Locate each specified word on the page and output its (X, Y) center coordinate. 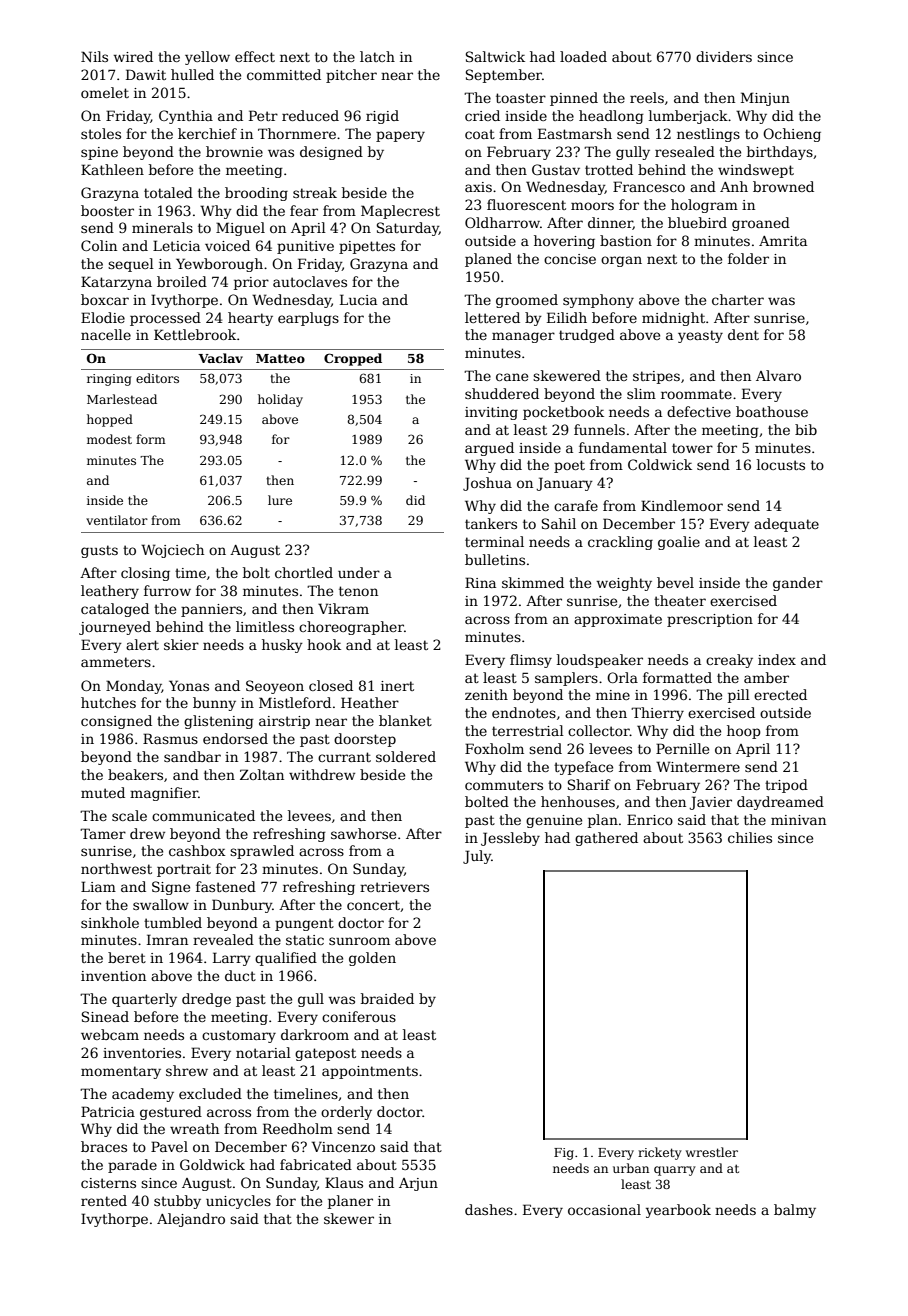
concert (373, 905)
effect (255, 56)
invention (113, 976)
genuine (554, 821)
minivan (798, 820)
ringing (109, 380)
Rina (480, 582)
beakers (135, 774)
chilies (750, 837)
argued (489, 449)
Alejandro (191, 1220)
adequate (786, 525)
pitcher (351, 76)
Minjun (765, 99)
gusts (99, 551)
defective (699, 411)
